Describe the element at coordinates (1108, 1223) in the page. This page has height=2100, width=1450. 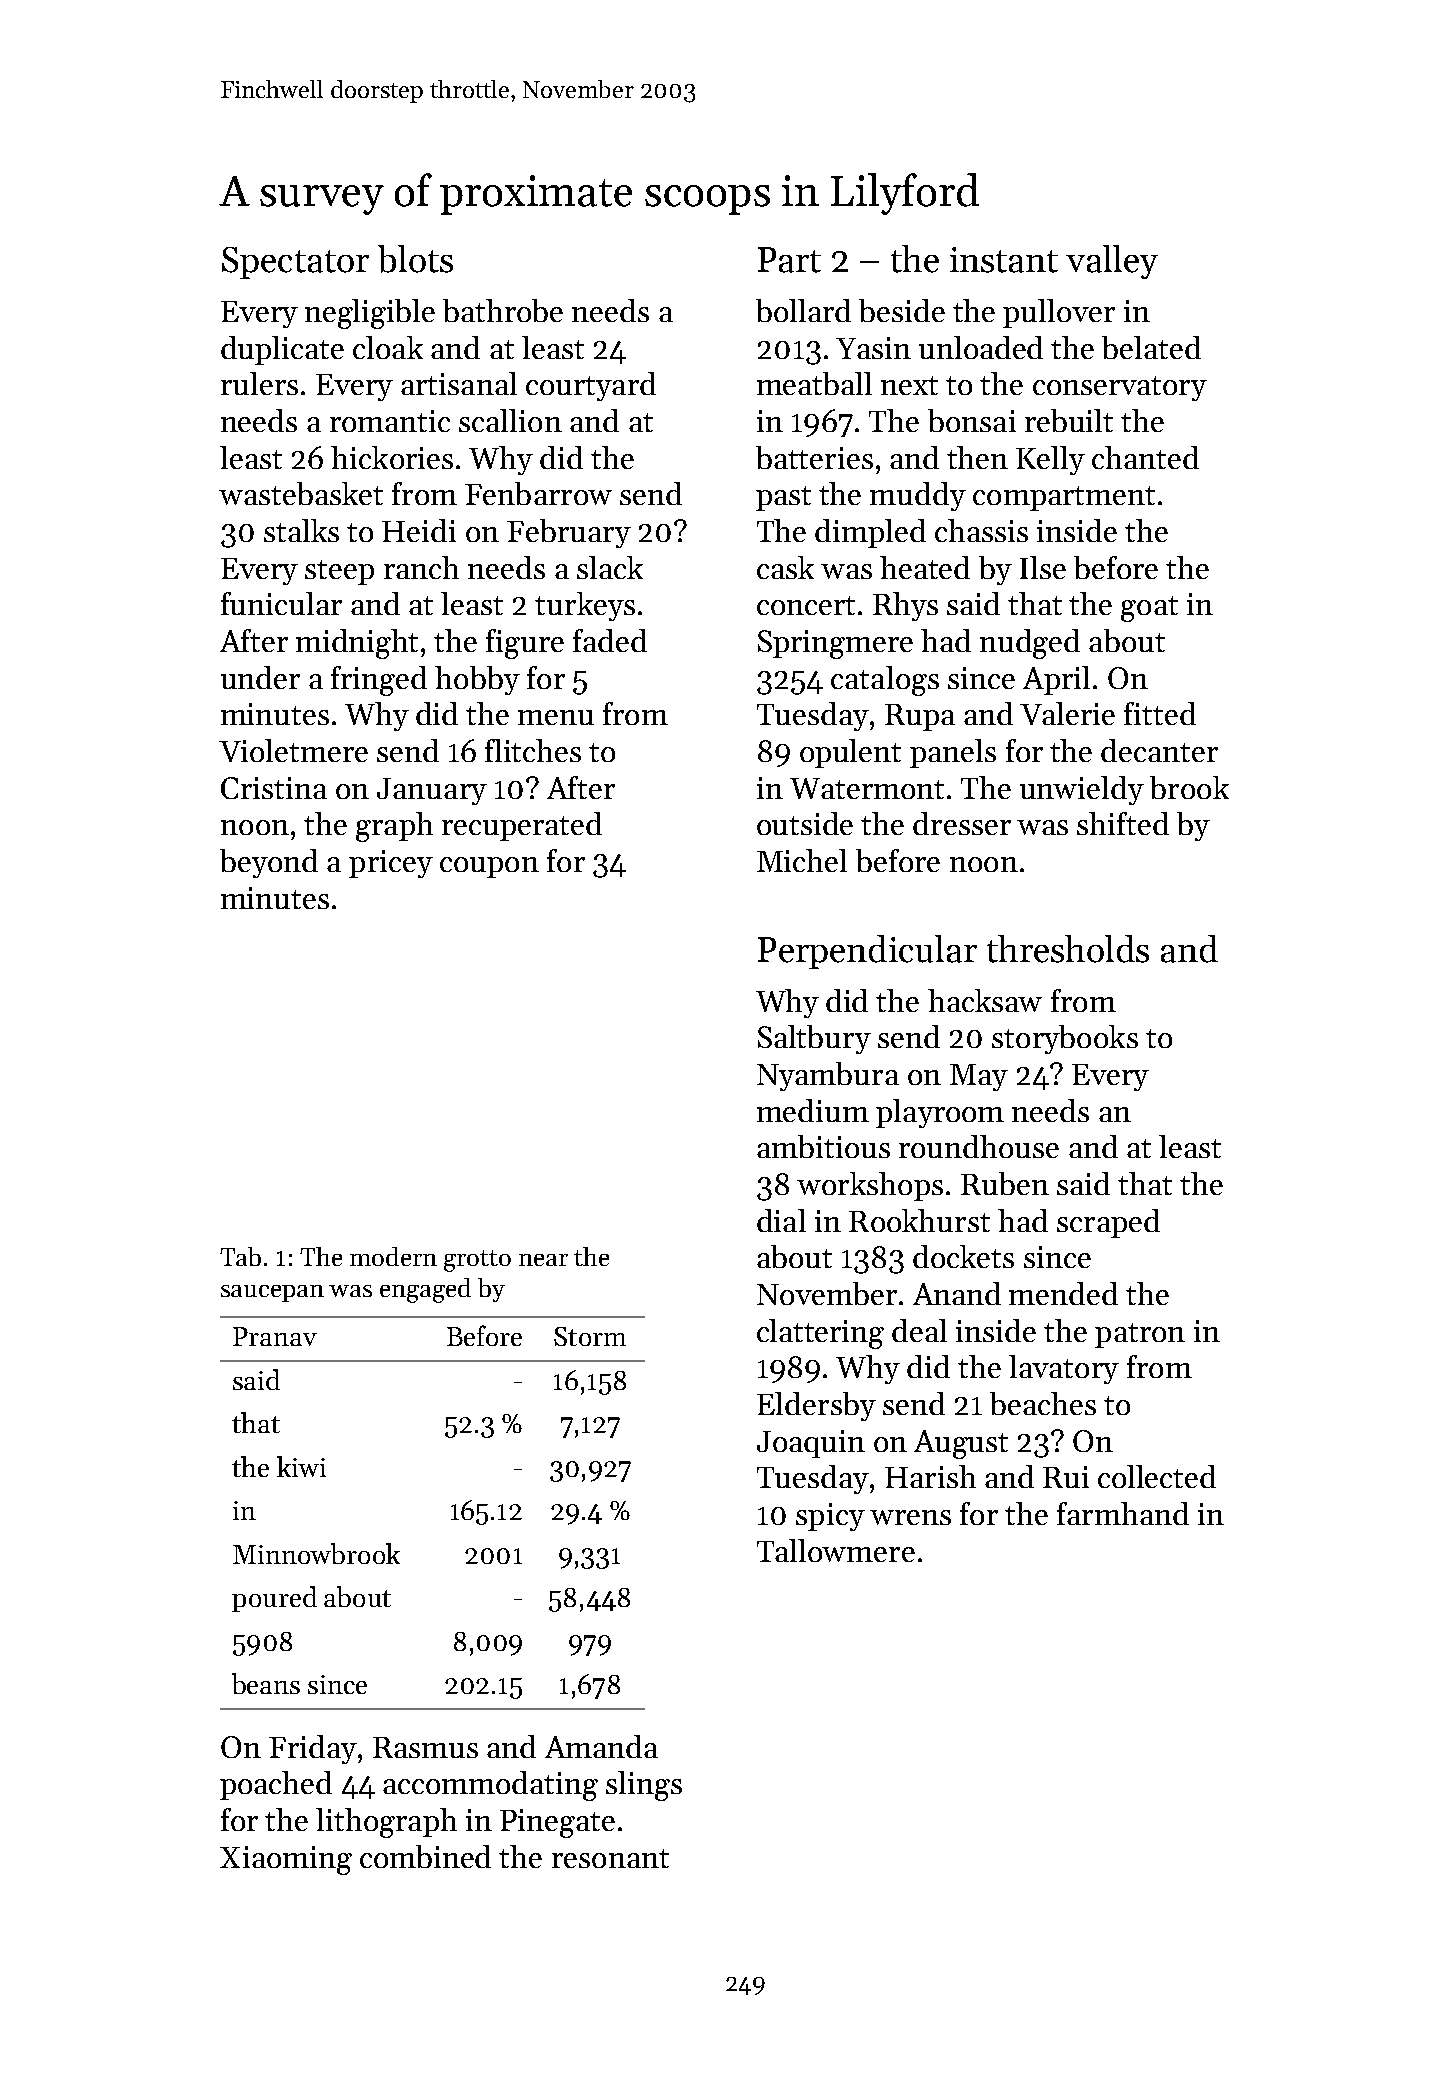
I see `scraped` at that location.
